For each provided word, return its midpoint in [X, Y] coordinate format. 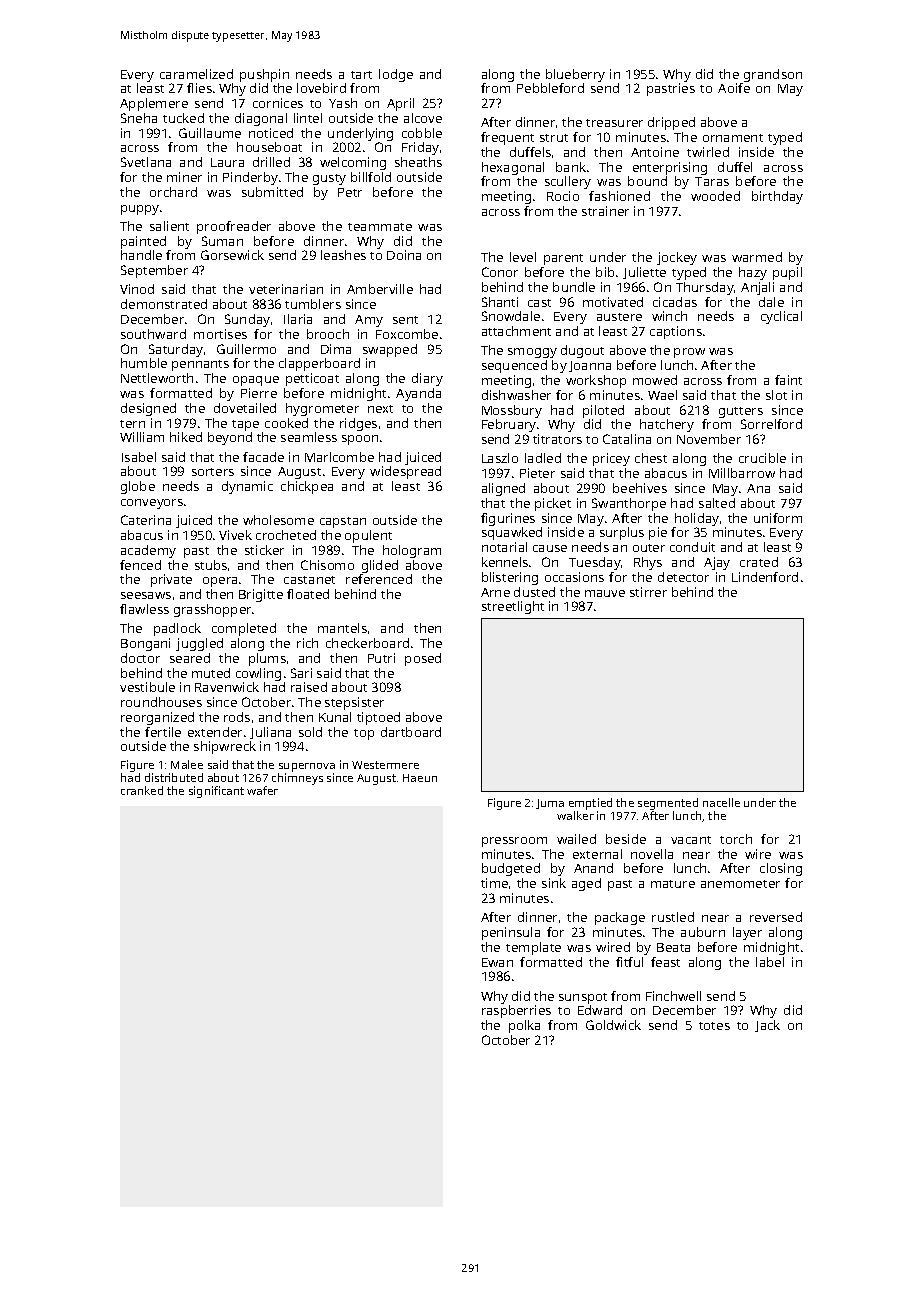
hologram [412, 551]
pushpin [264, 75]
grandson [773, 75]
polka [524, 1026]
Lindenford [765, 577]
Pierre [259, 393]
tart [361, 75]
